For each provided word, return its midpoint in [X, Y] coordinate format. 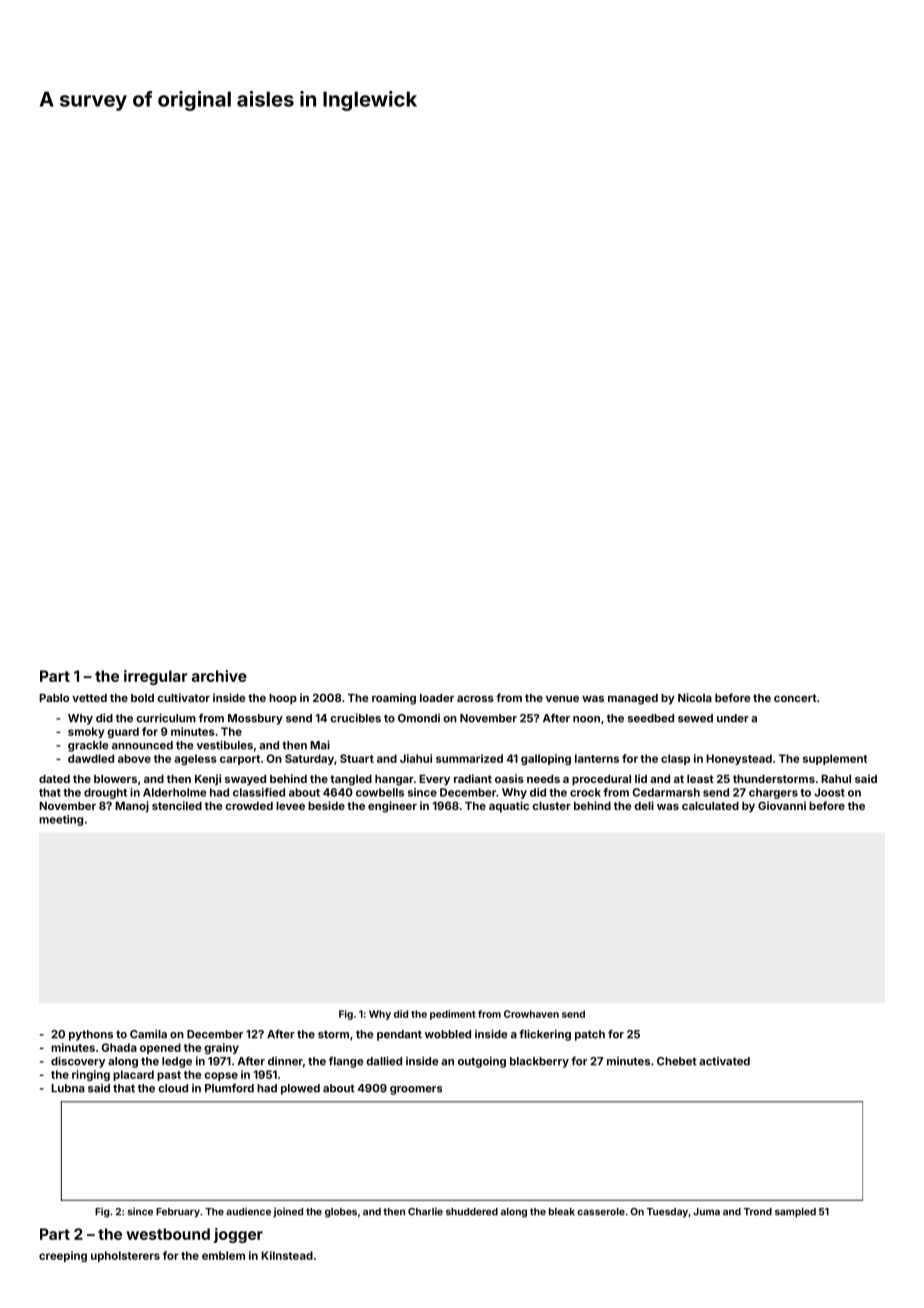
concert [795, 698]
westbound [168, 1234]
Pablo [54, 698]
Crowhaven [531, 1014]
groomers [416, 1090]
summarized [469, 758]
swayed [245, 780]
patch [590, 1035]
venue [562, 699]
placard [133, 1075]
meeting [61, 820]
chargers [773, 793]
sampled [795, 1213]
